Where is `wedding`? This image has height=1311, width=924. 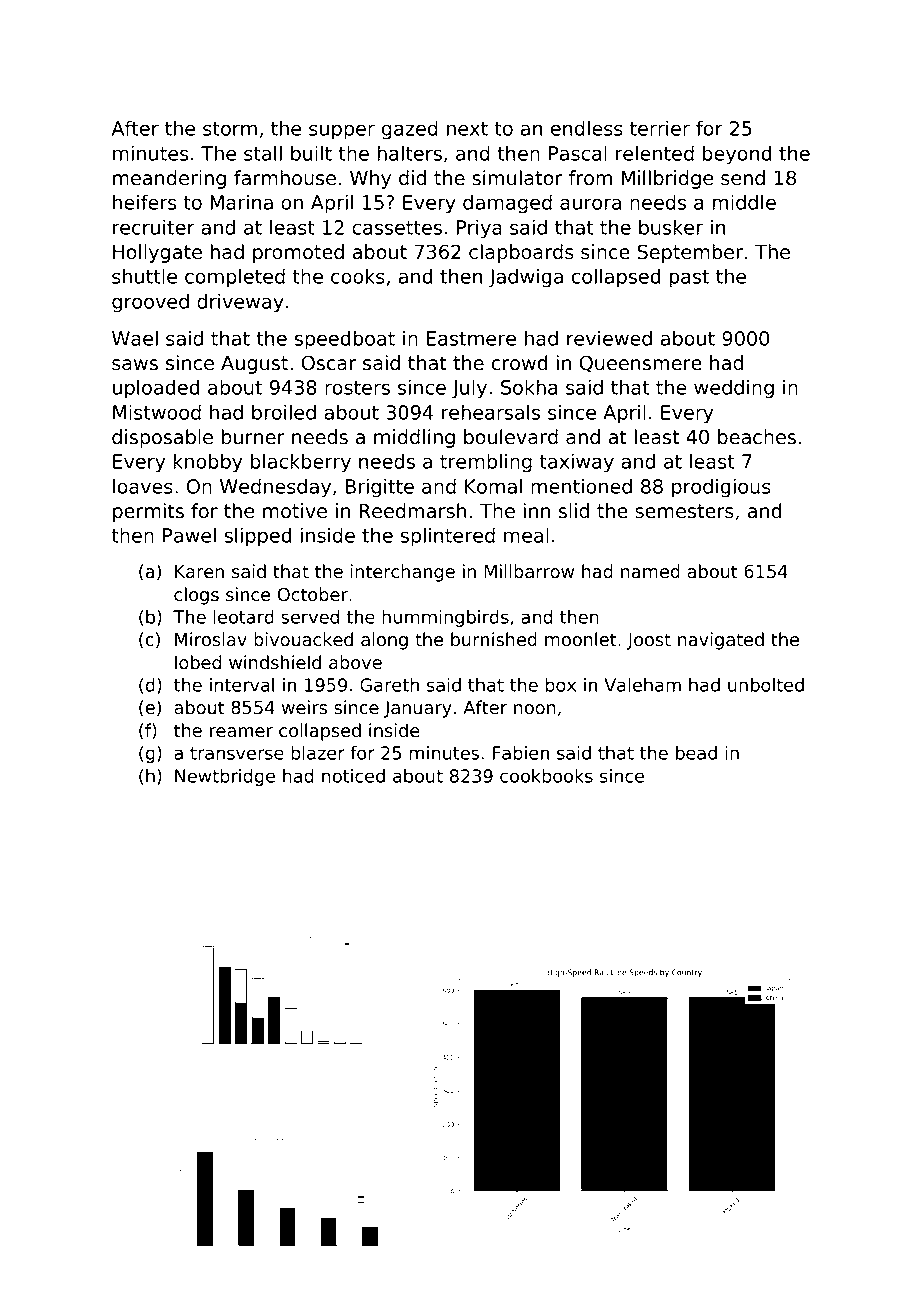
wedding is located at coordinates (734, 389).
